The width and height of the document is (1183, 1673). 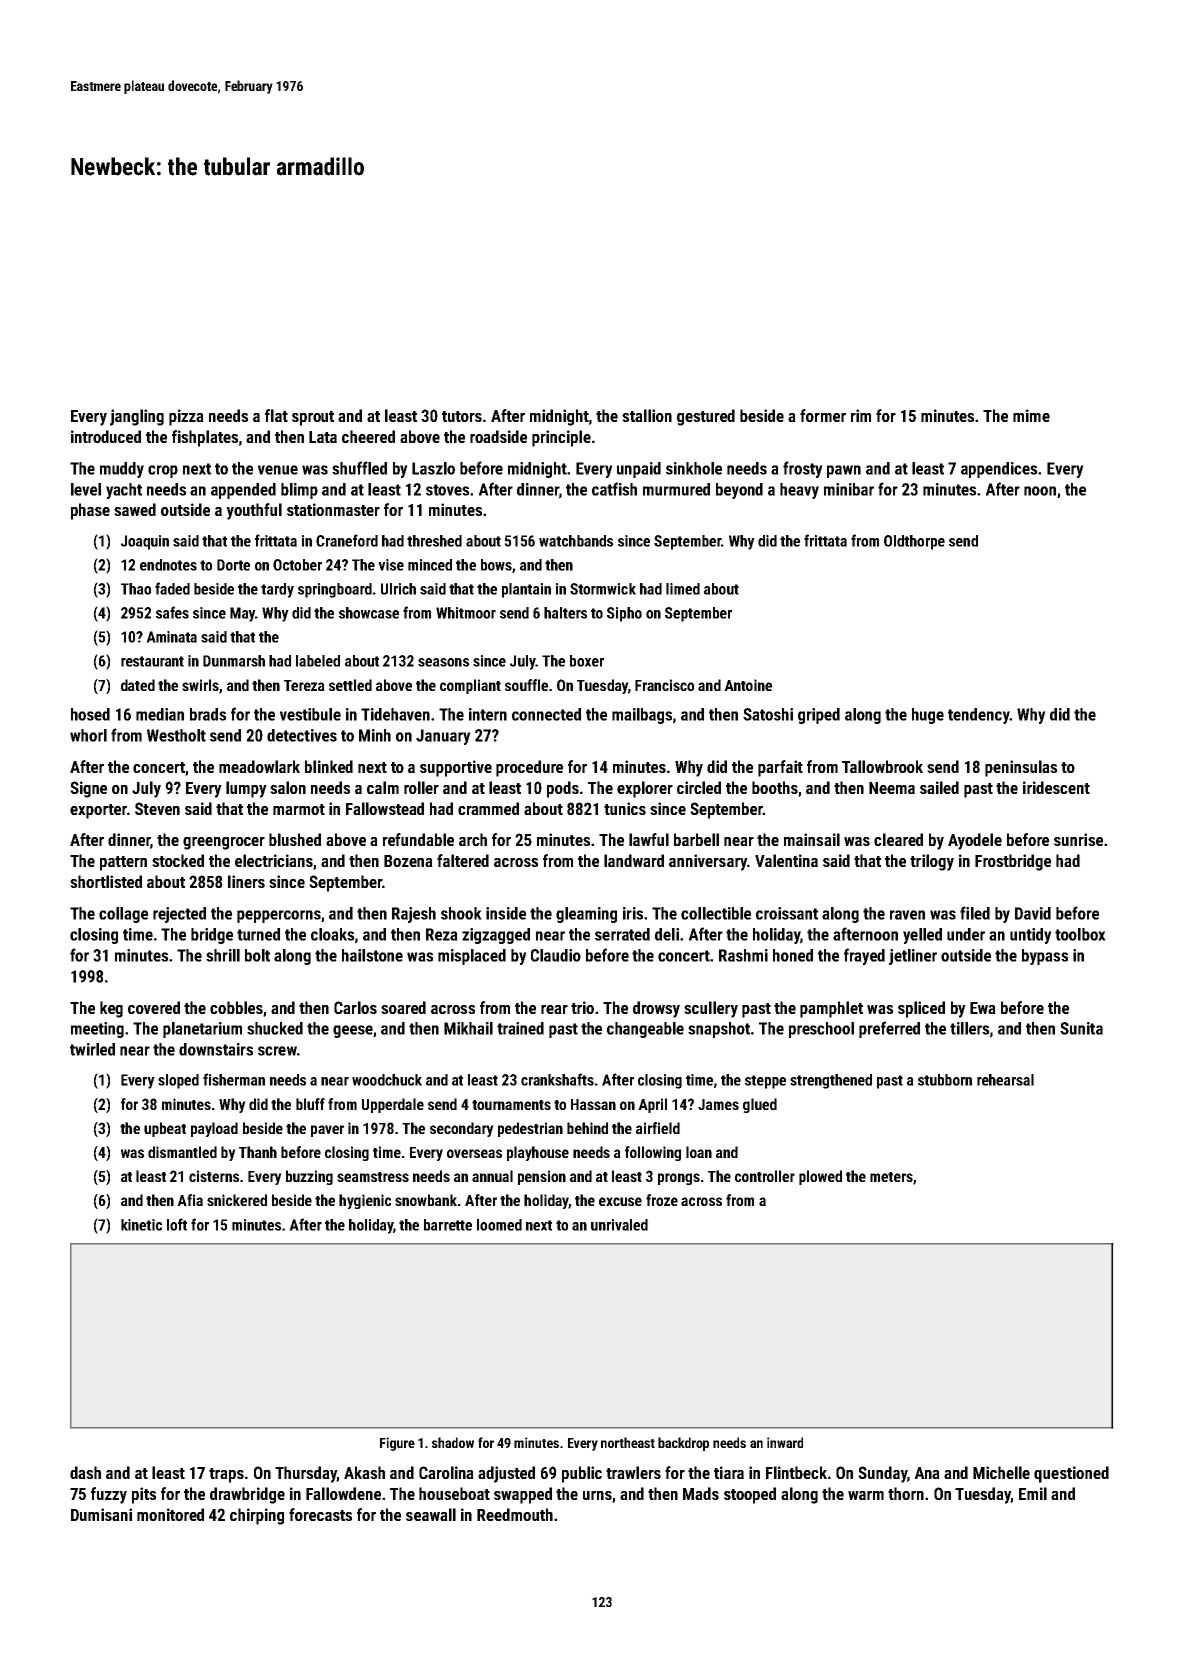 What do you see at coordinates (701, 1493) in the document?
I see `Mads` at bounding box center [701, 1493].
